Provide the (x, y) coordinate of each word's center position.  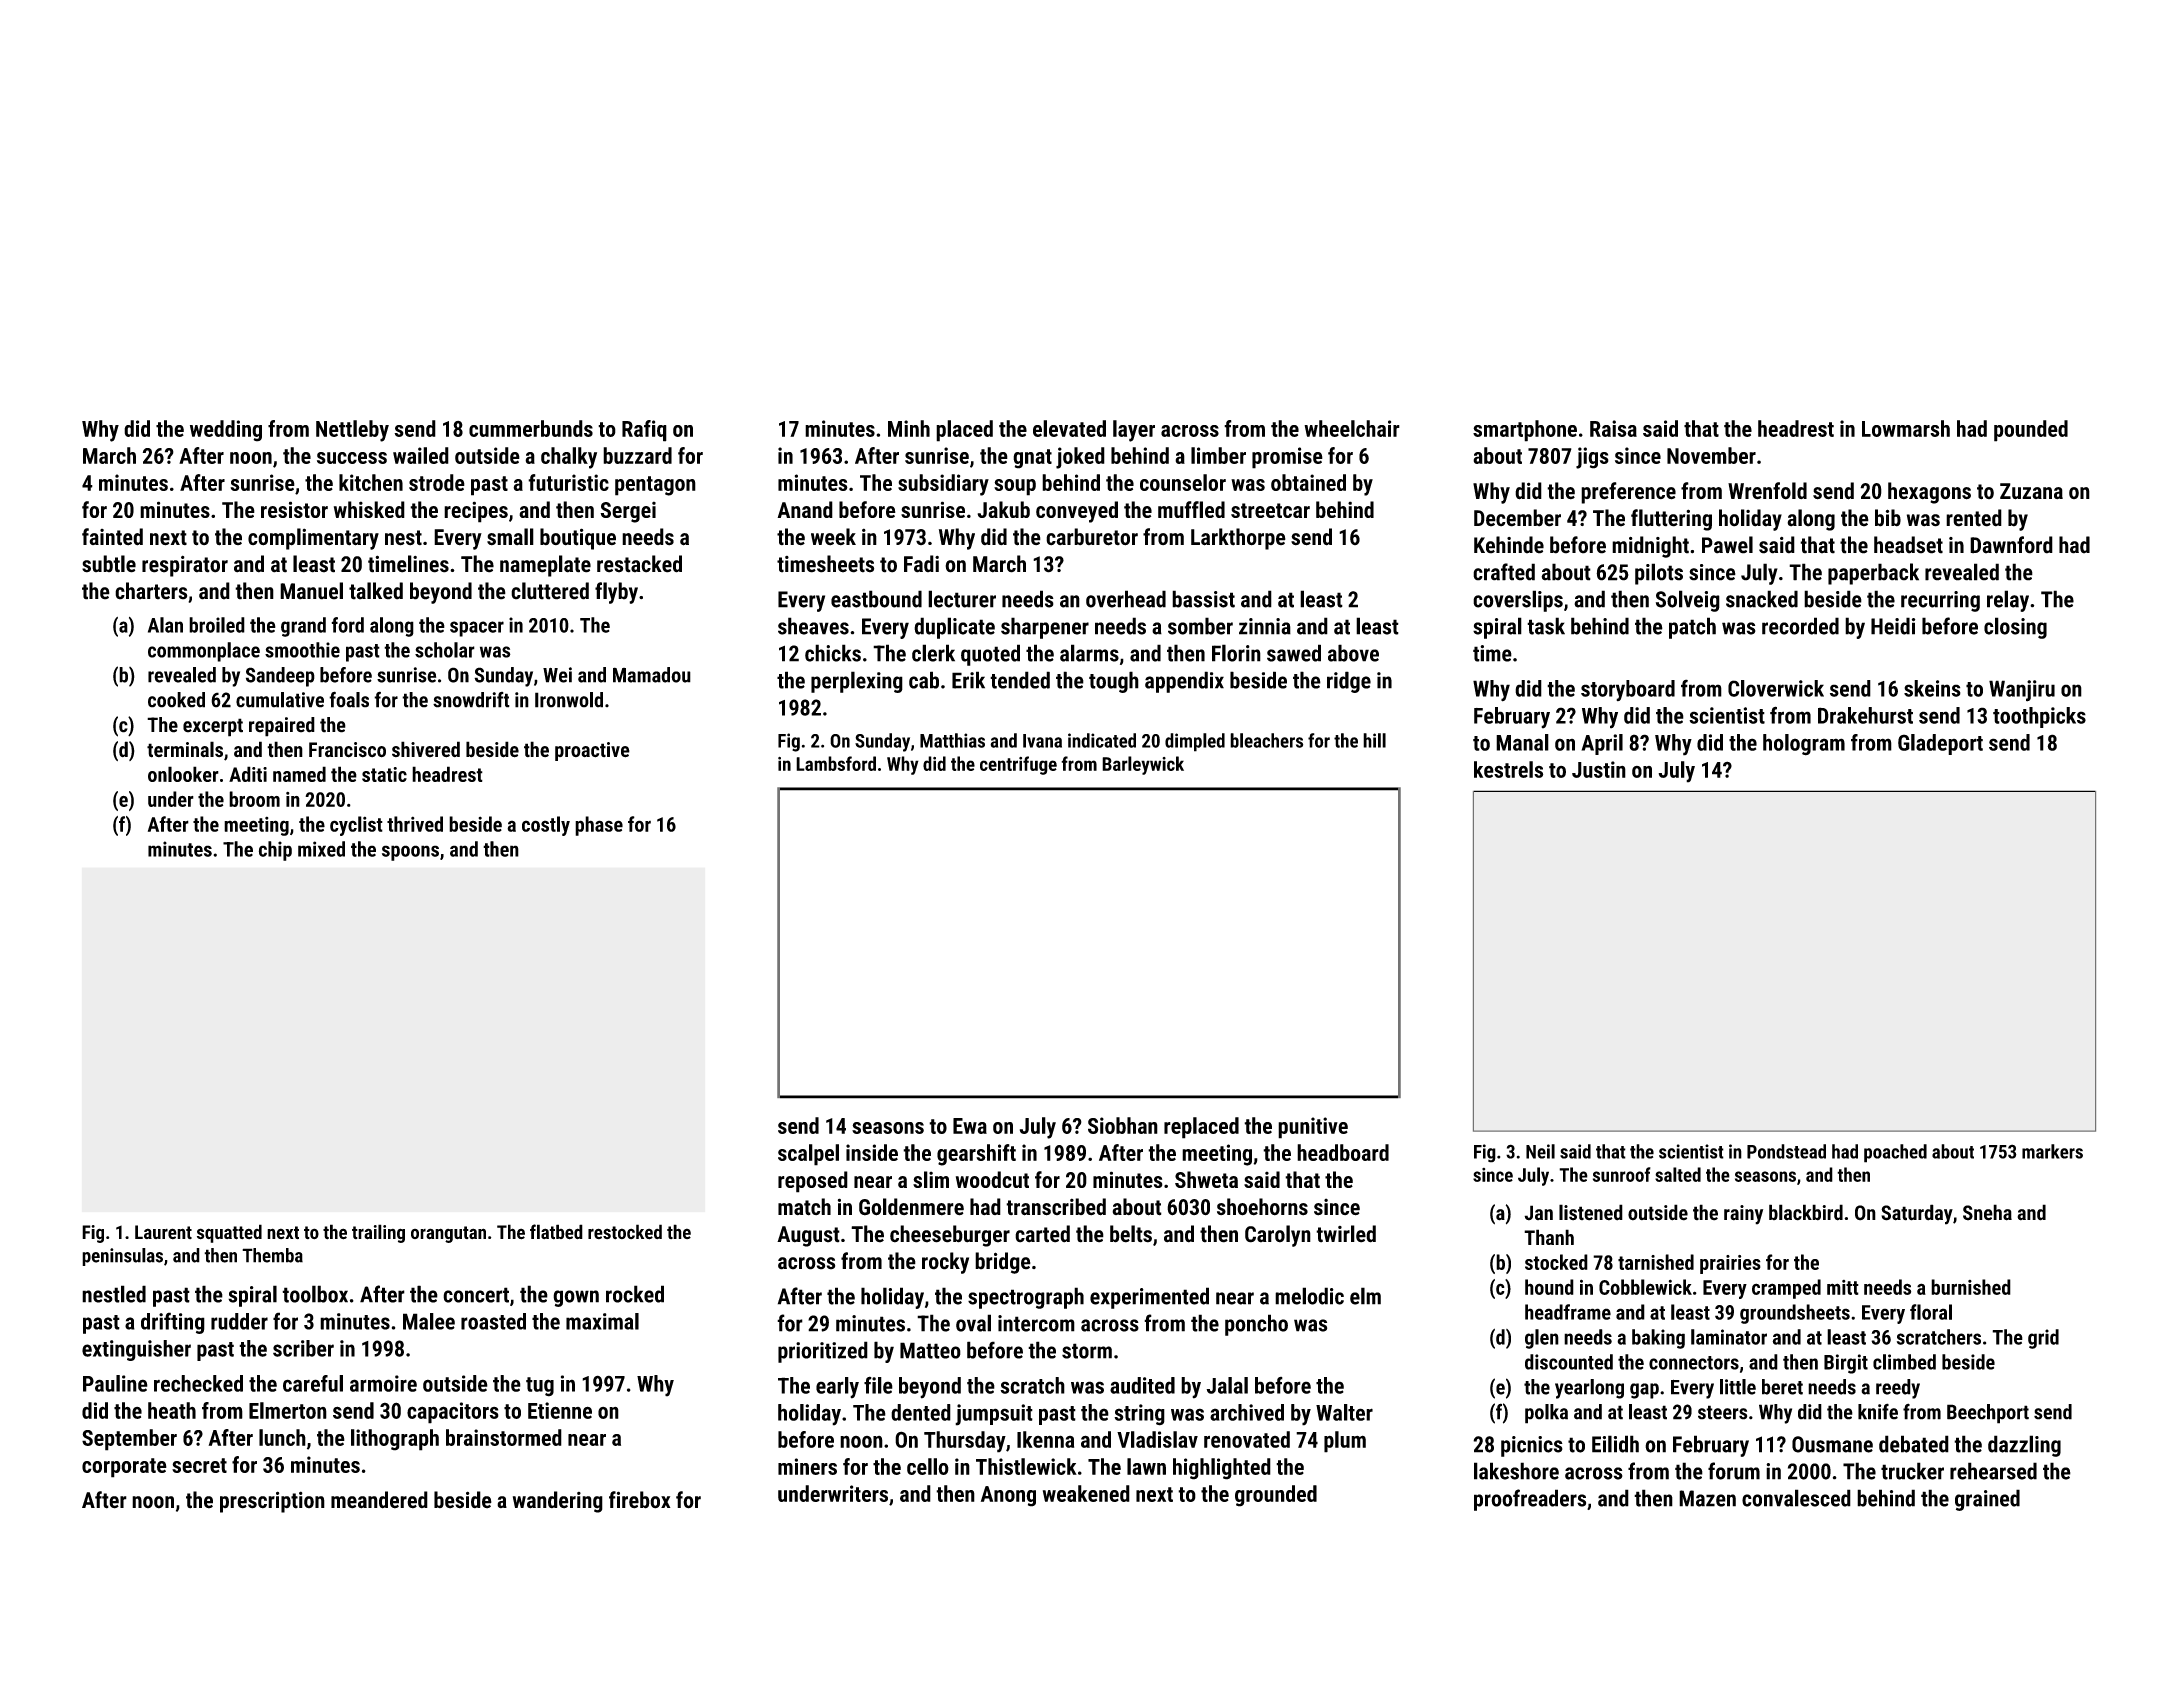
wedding (226, 431)
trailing (378, 1233)
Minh (909, 428)
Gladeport (1940, 744)
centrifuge (1018, 765)
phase (599, 826)
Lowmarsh (1906, 428)
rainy (1743, 1215)
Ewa (970, 1126)
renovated (1247, 1439)
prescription (272, 1502)
